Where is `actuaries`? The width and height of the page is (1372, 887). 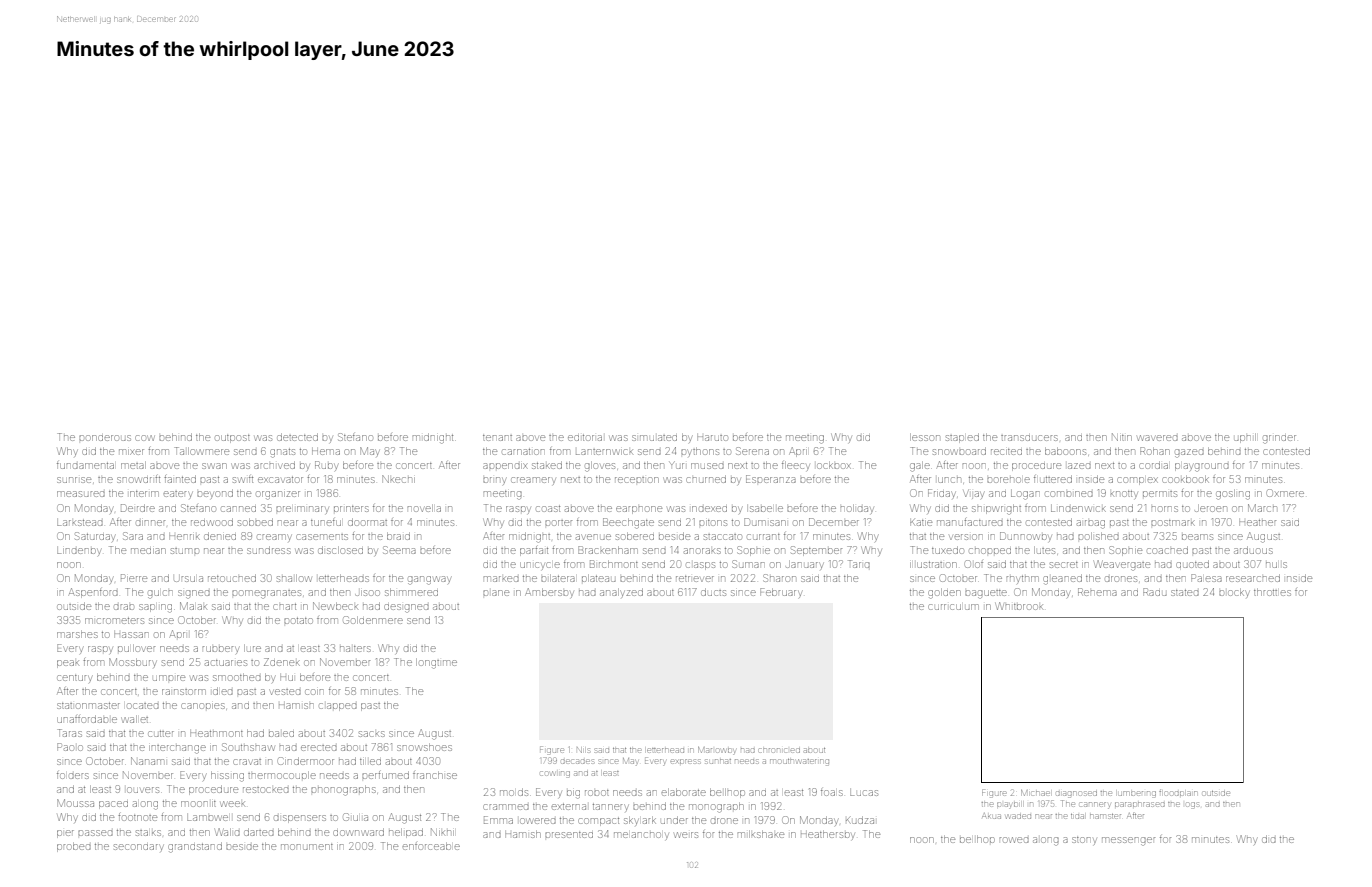
actuaries is located at coordinates (226, 663).
